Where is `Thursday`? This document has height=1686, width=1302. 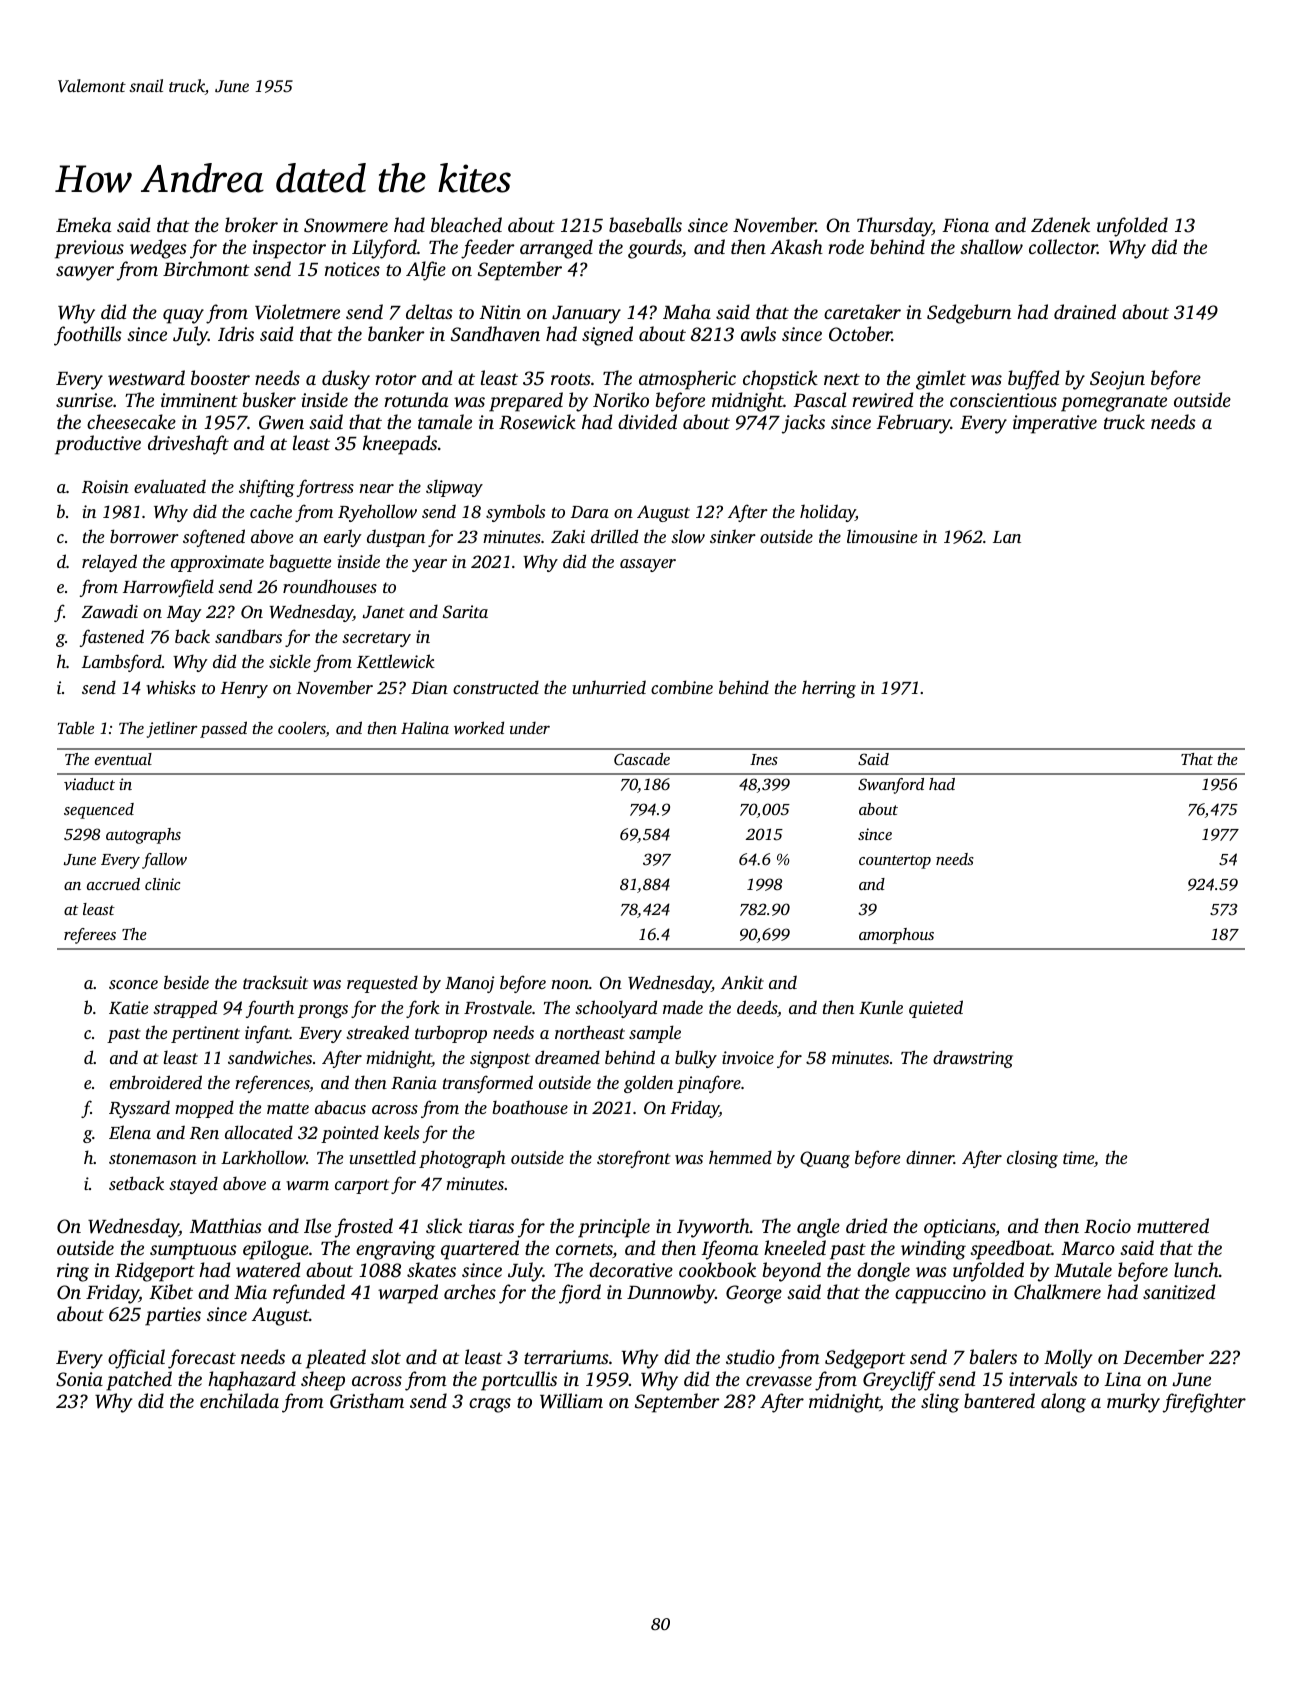
Thursday is located at coordinates (894, 227).
